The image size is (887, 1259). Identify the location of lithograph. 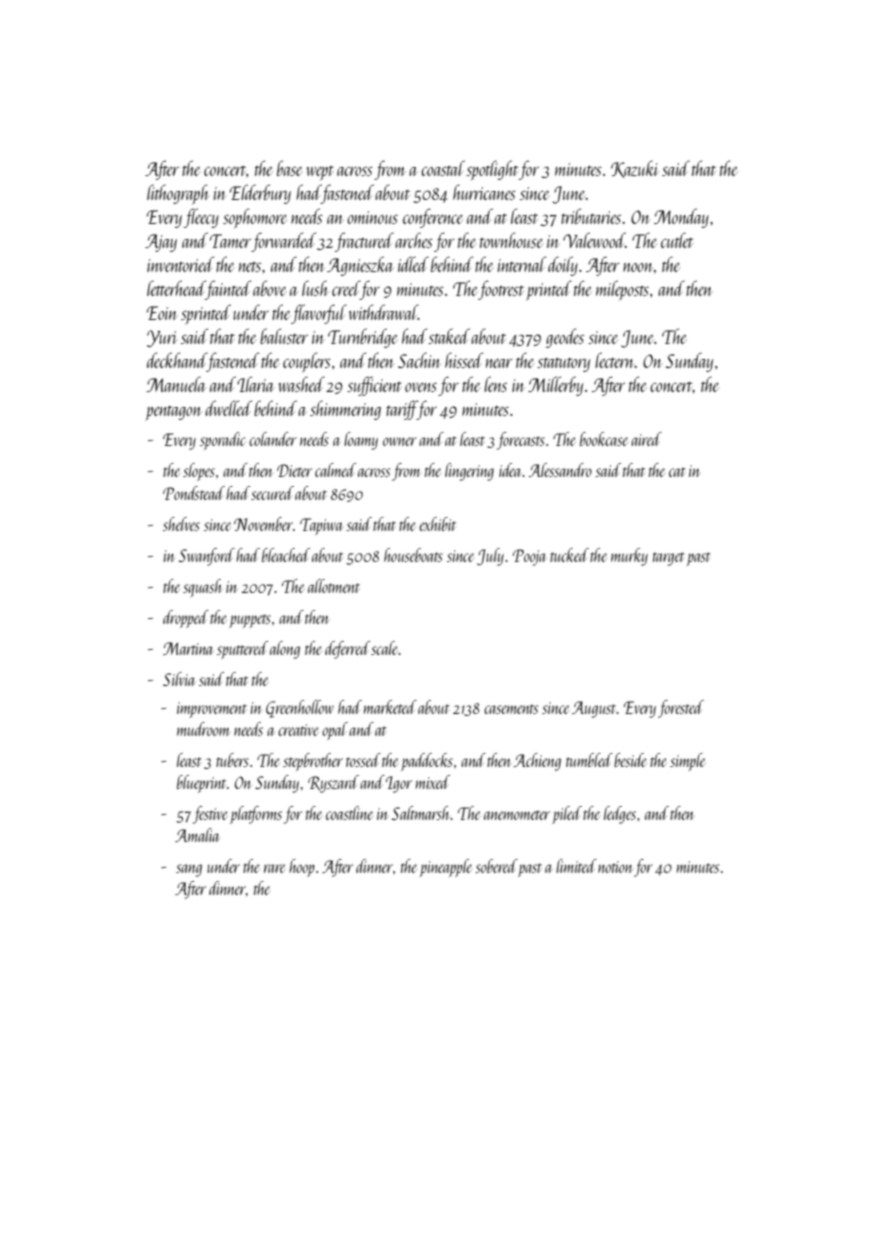
(178, 194).
